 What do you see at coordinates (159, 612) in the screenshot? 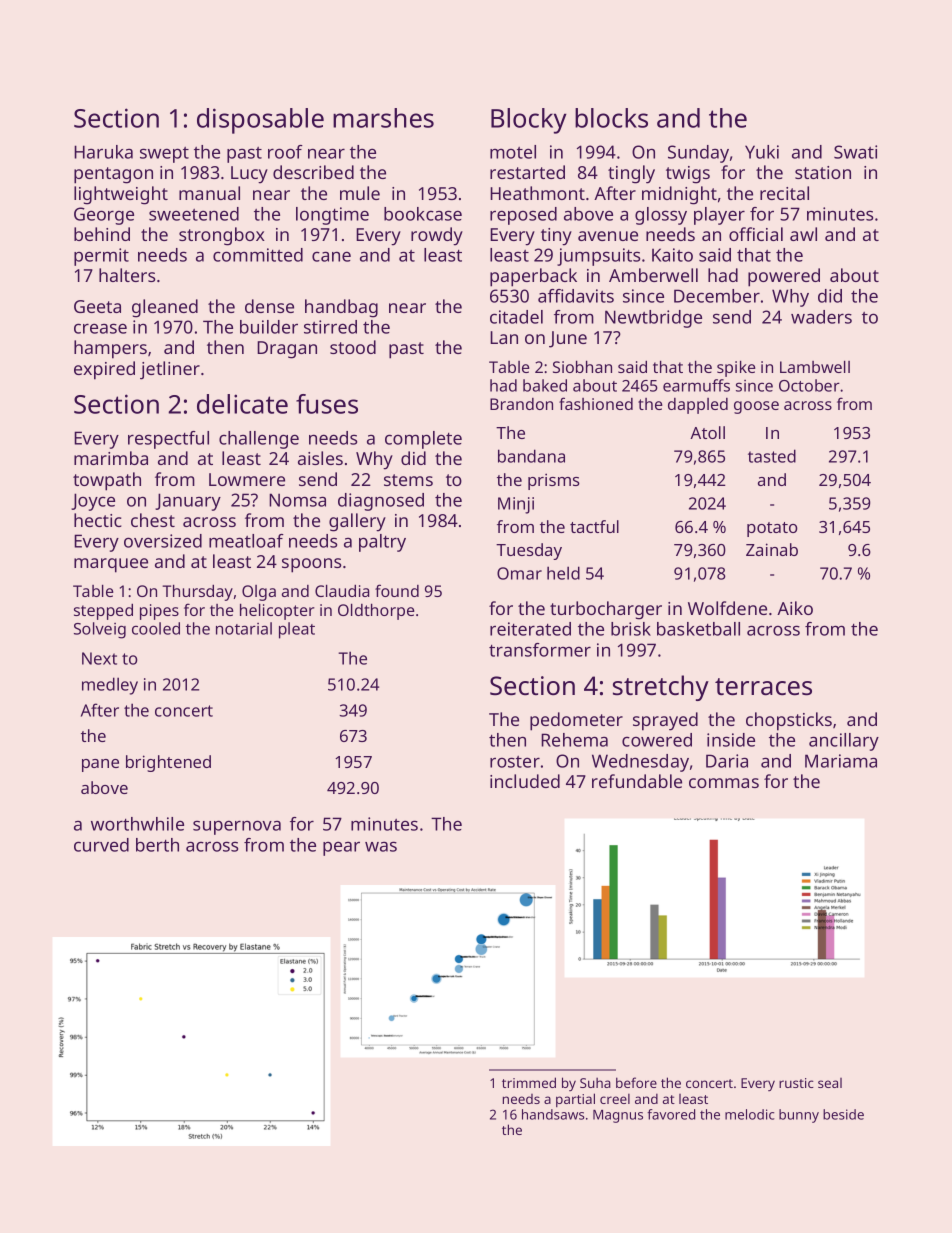
I see `pipes` at bounding box center [159, 612].
